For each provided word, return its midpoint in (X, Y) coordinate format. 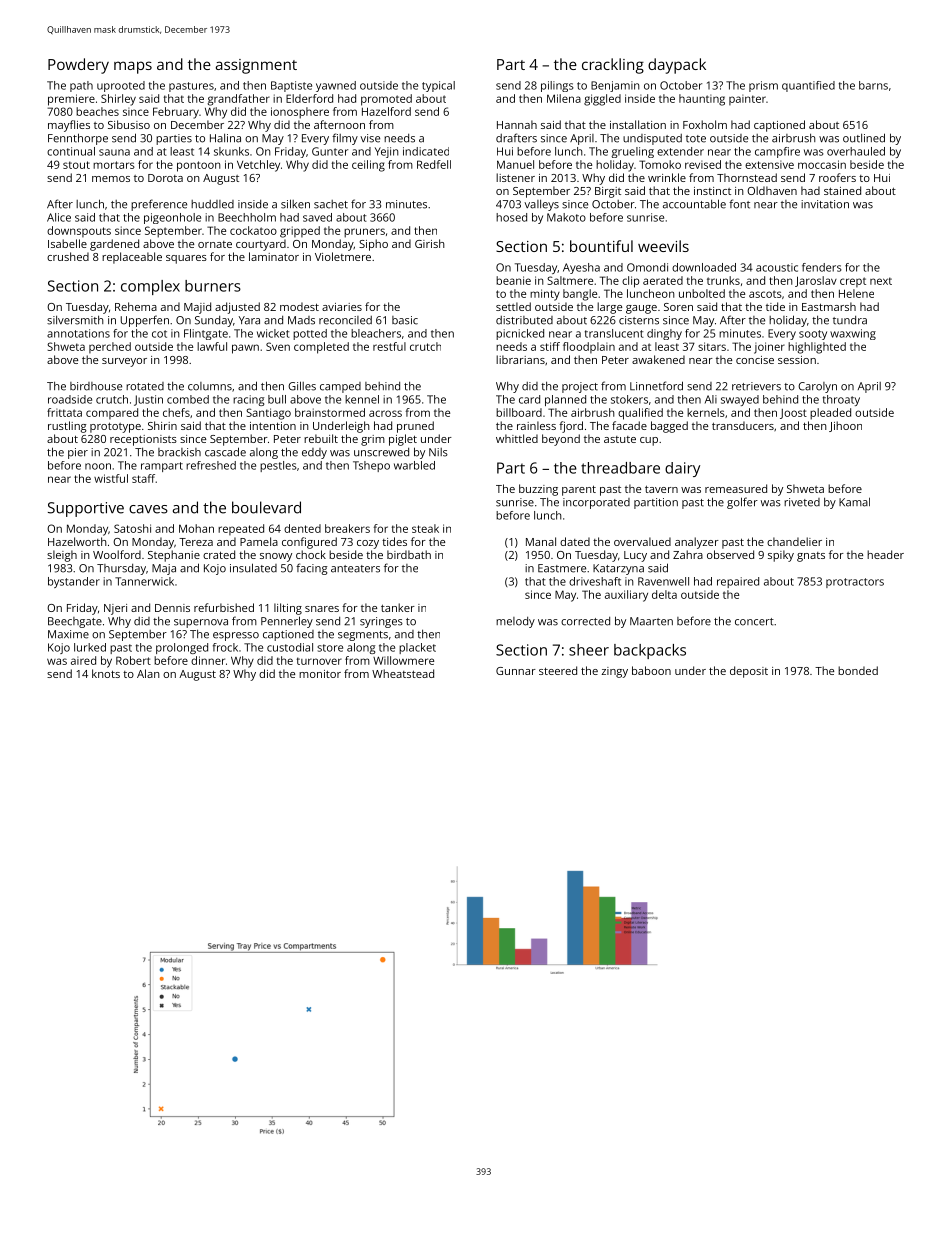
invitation (825, 204)
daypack (677, 66)
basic (405, 320)
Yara (249, 320)
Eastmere (562, 568)
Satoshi (132, 528)
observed (730, 554)
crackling (613, 66)
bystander (74, 582)
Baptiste (291, 86)
